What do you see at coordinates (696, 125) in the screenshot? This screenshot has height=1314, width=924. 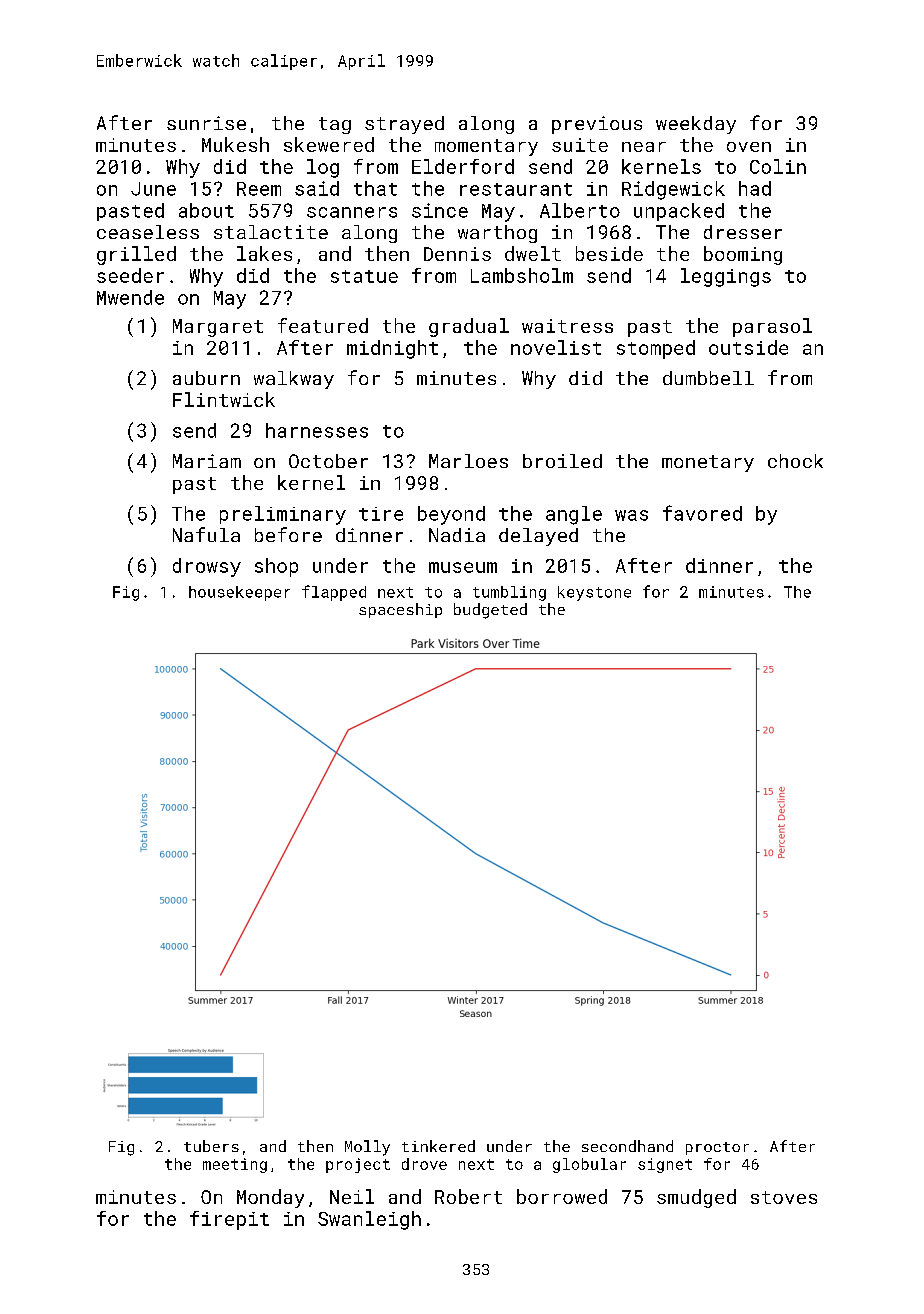 I see `weekday` at bounding box center [696, 125].
